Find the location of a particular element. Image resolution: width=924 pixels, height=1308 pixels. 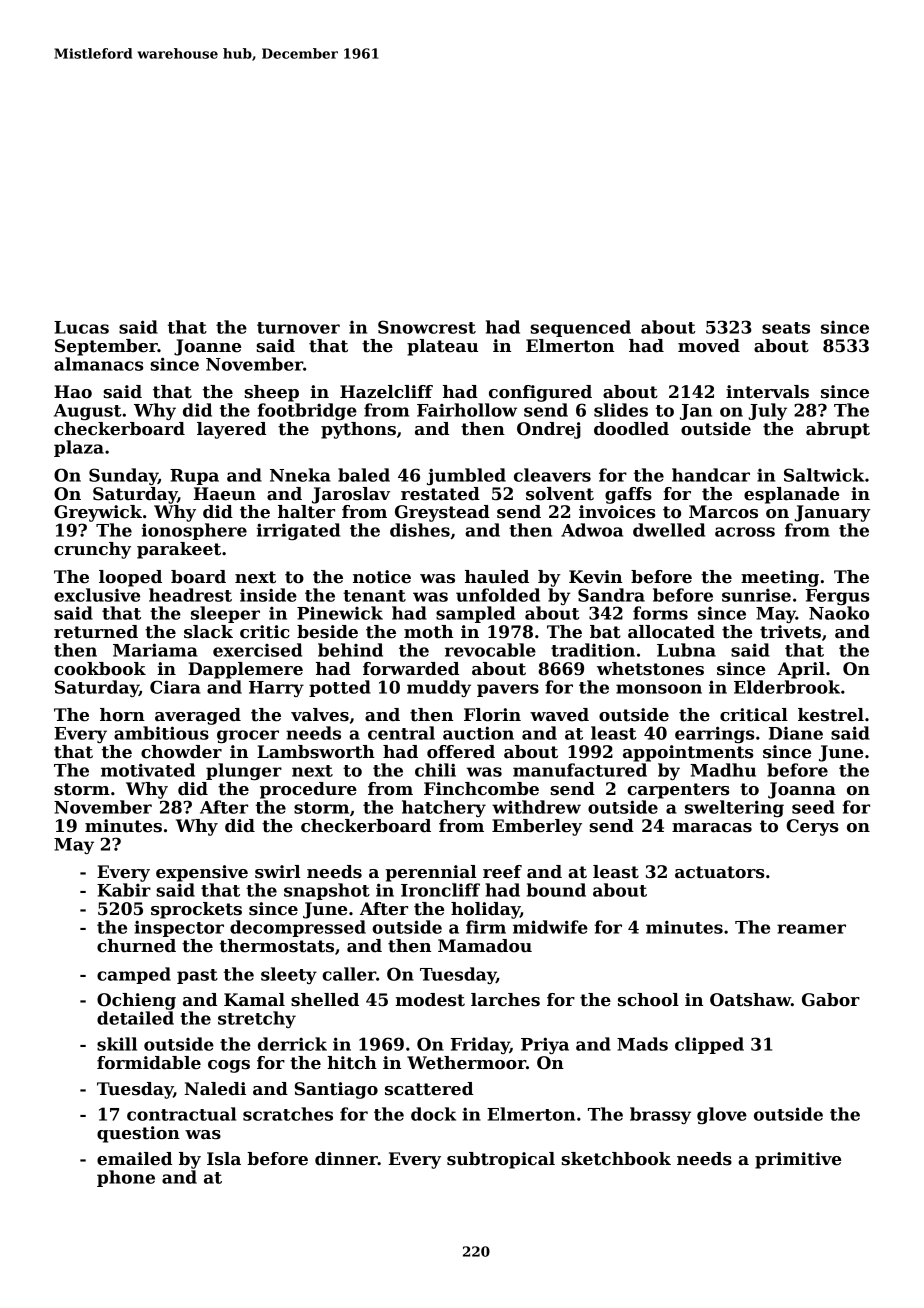

notice is located at coordinates (382, 577).
